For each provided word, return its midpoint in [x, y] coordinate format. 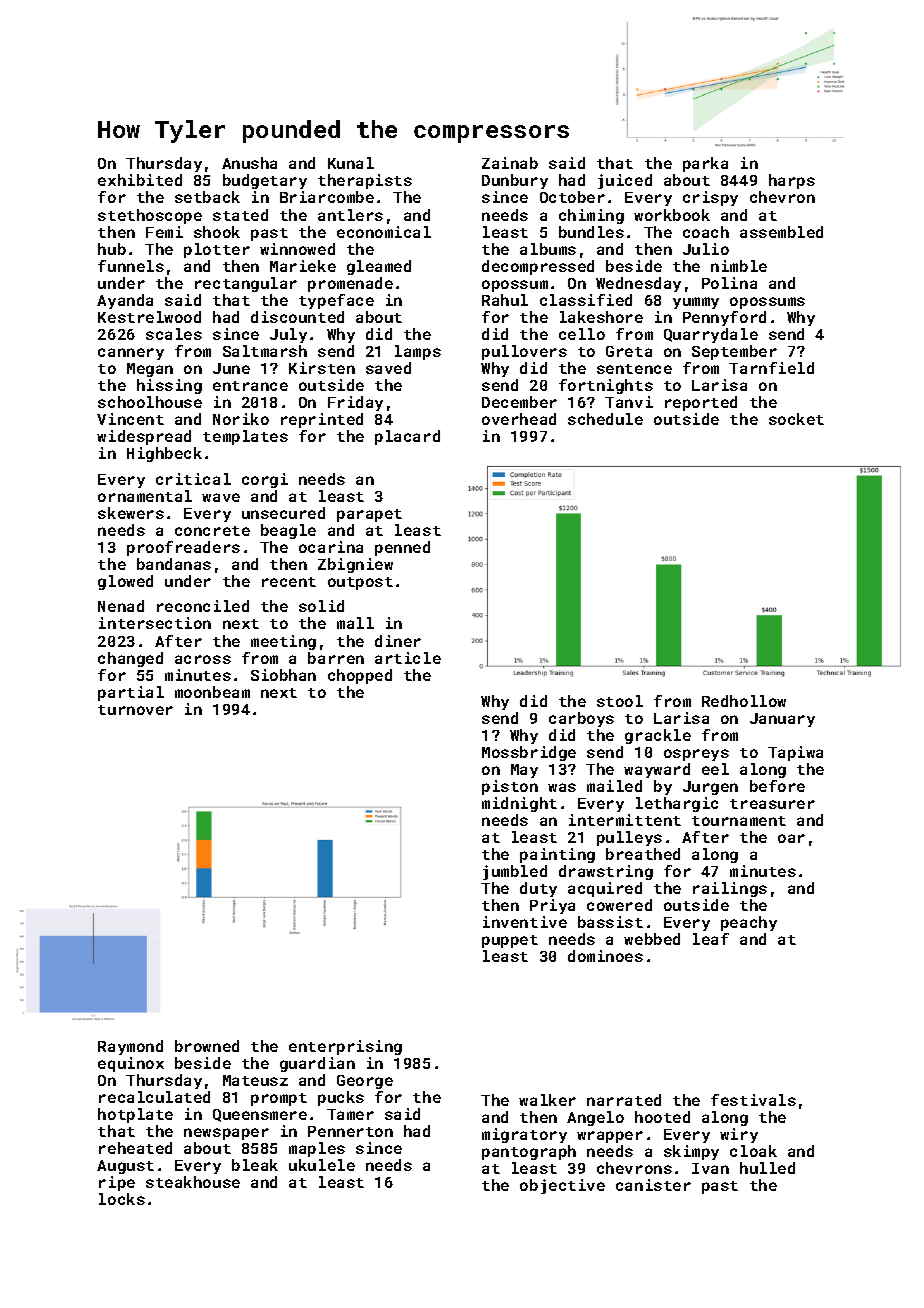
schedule [605, 419]
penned [402, 548]
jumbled [515, 872]
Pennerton [350, 1131]
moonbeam [212, 692]
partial [131, 693]
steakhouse [193, 1182]
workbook [672, 215]
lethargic [677, 804]
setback [207, 197]
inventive [525, 922]
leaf [711, 939]
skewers [131, 513]
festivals [753, 1100]
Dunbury [515, 181]
